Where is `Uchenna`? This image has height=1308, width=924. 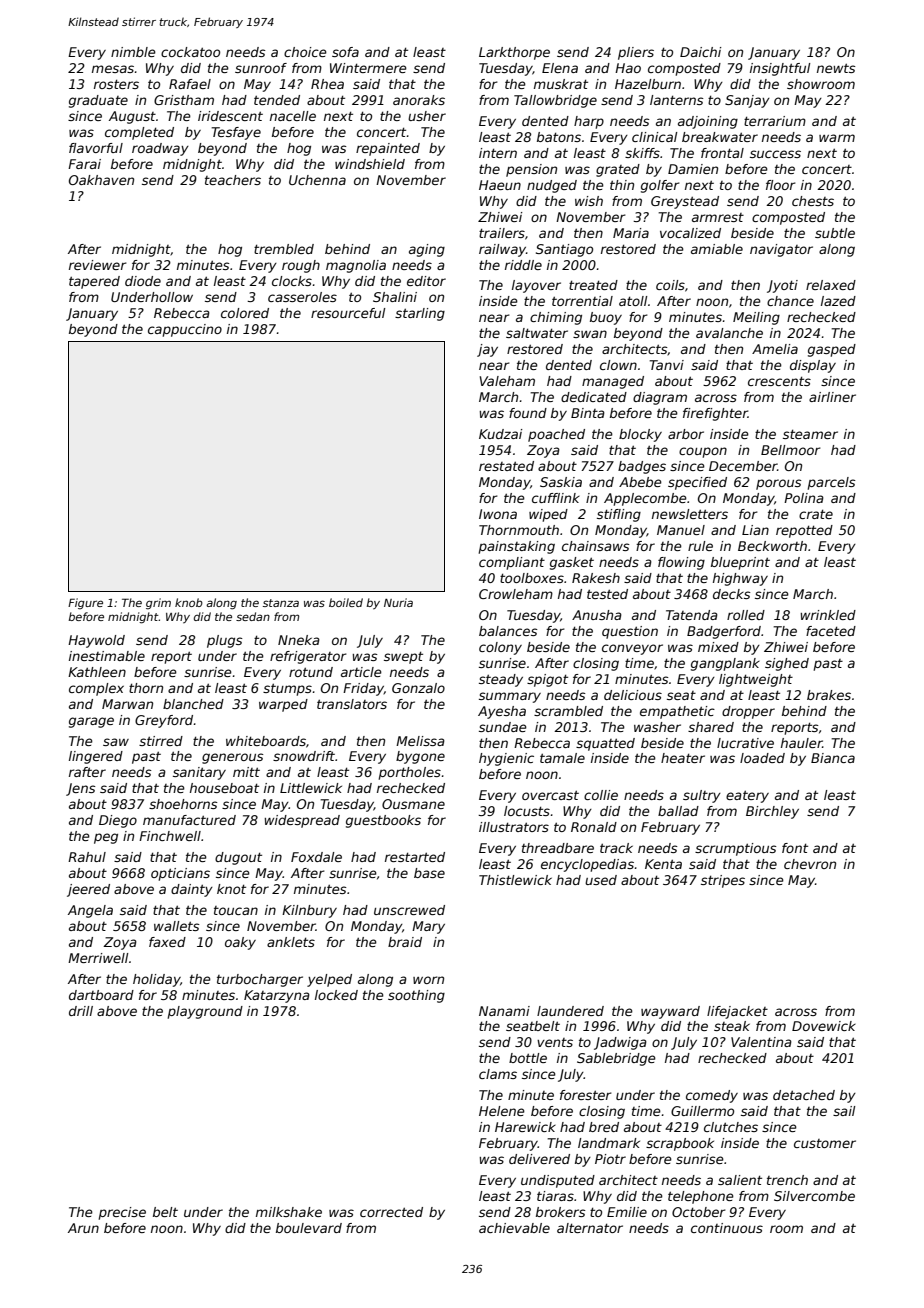 Uchenna is located at coordinates (317, 180).
